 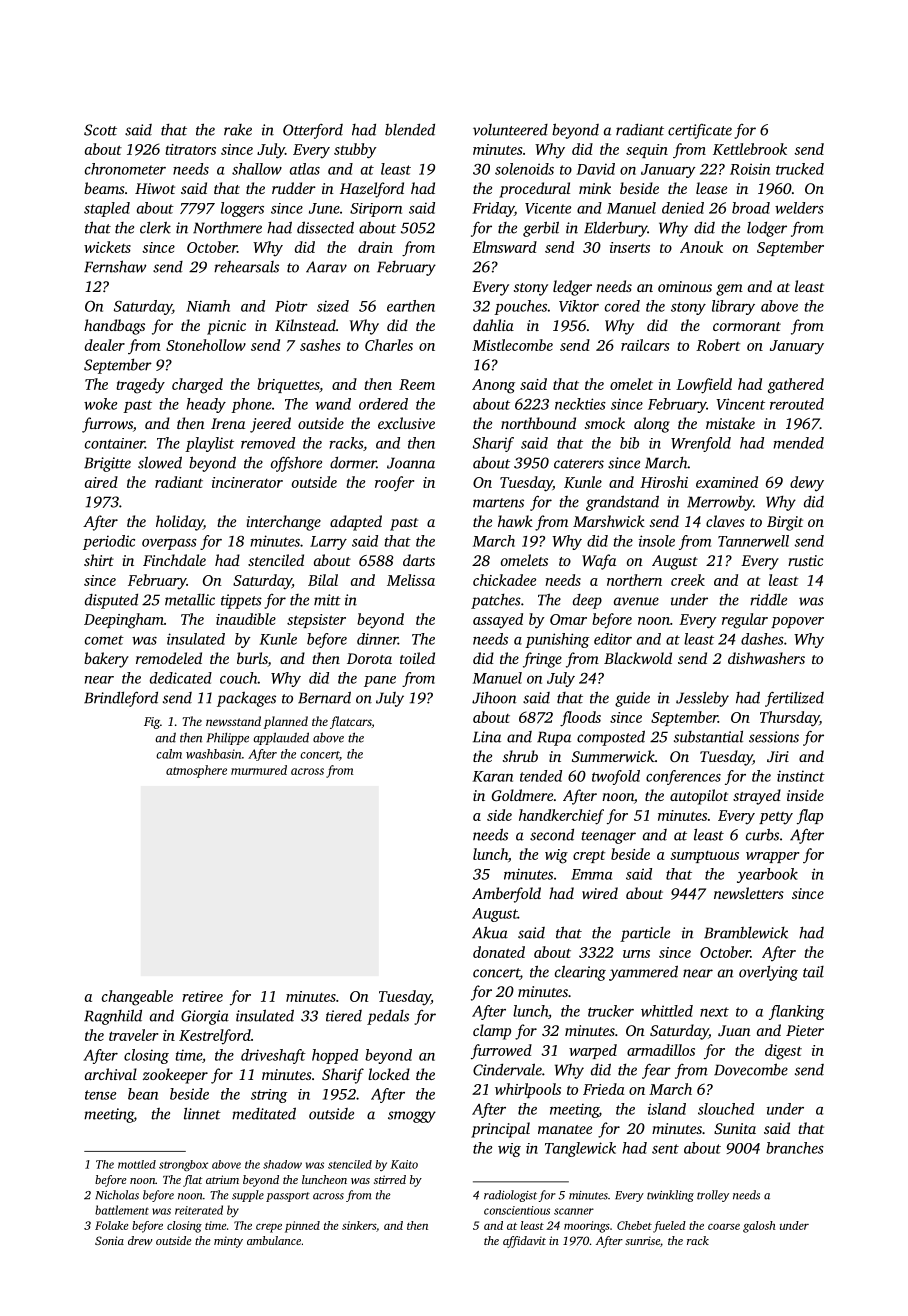 I want to click on certificate, so click(x=700, y=131).
